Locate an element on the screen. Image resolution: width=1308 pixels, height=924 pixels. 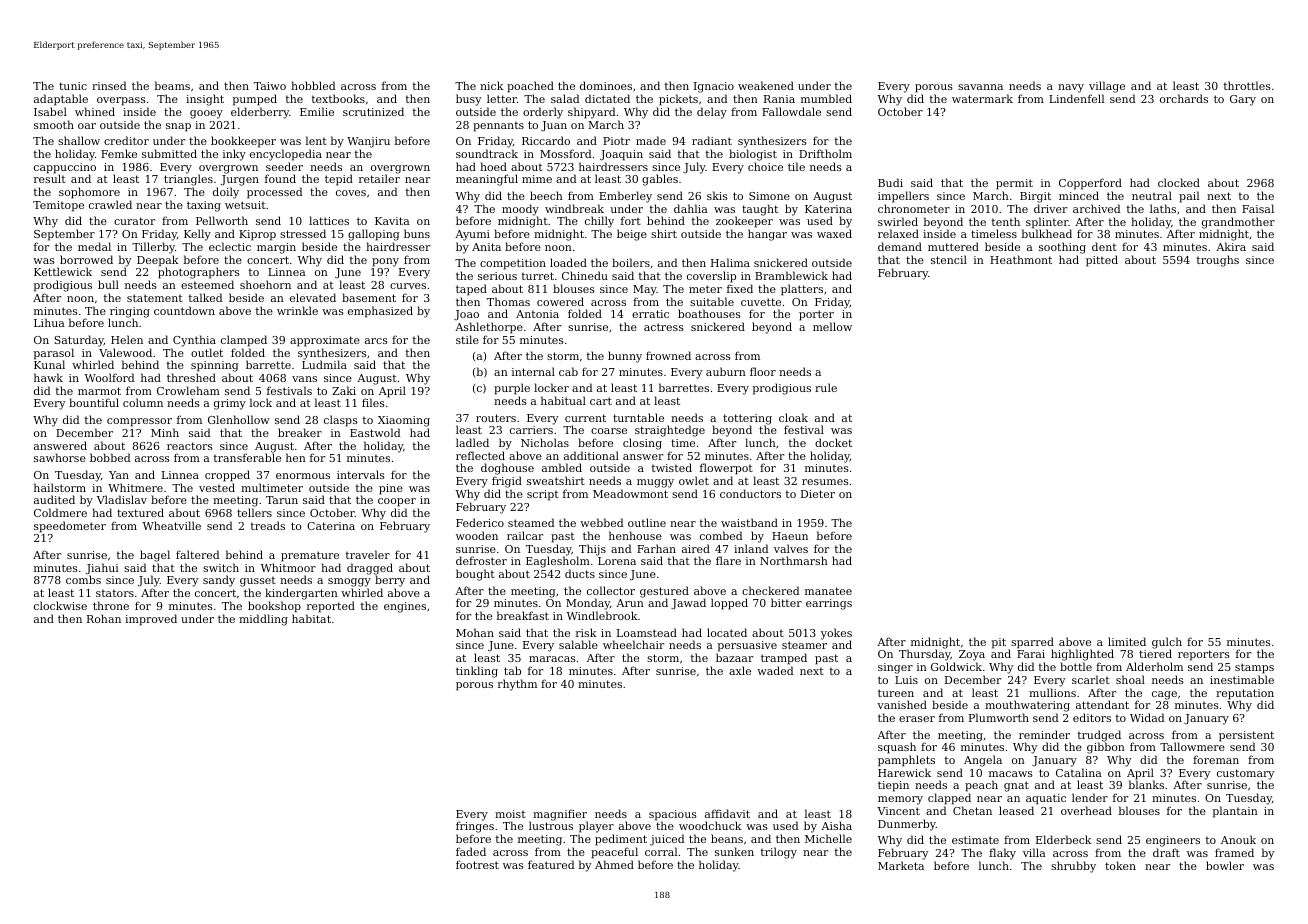
steamed is located at coordinates (531, 522).
